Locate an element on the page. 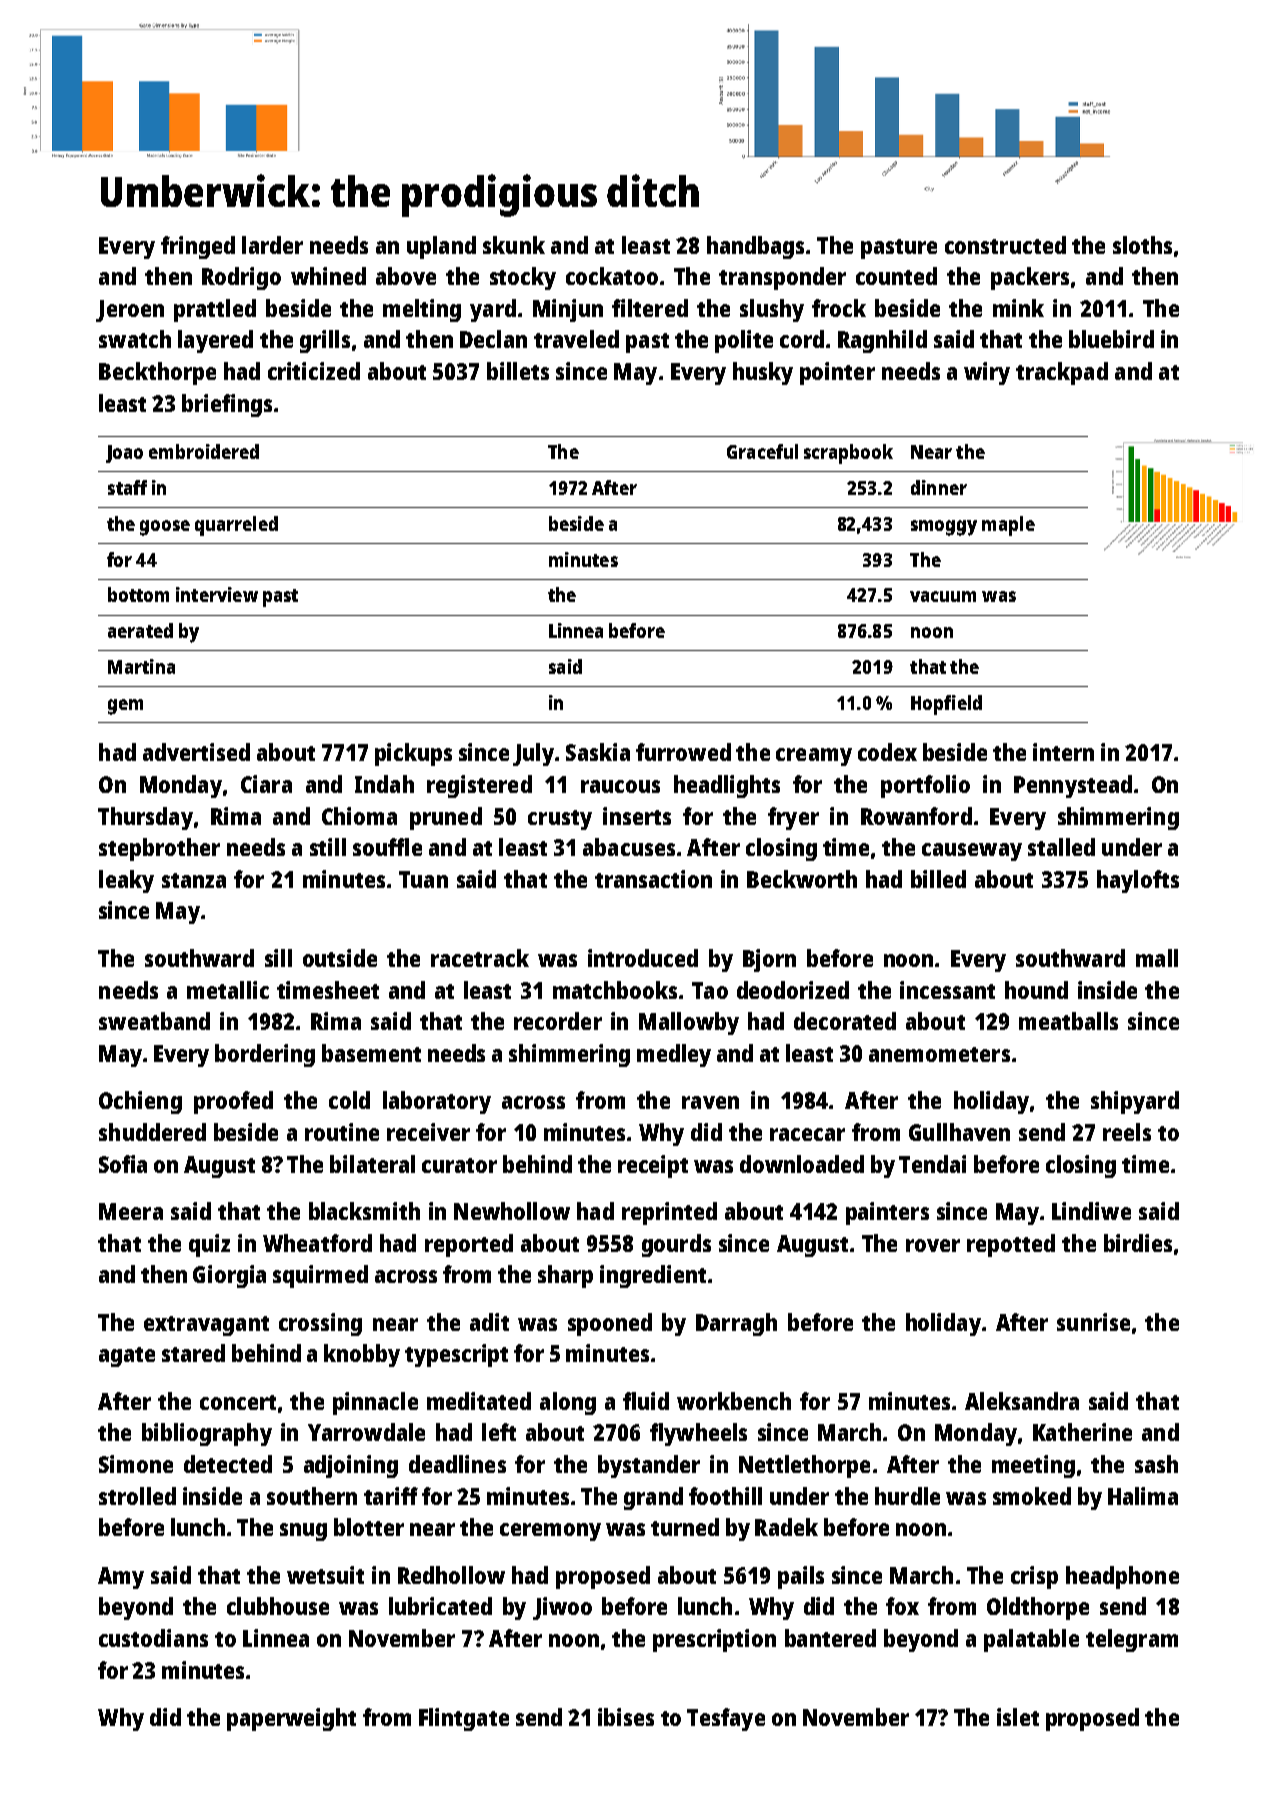 The height and width of the document is (1808, 1278). Saskia is located at coordinates (598, 752).
